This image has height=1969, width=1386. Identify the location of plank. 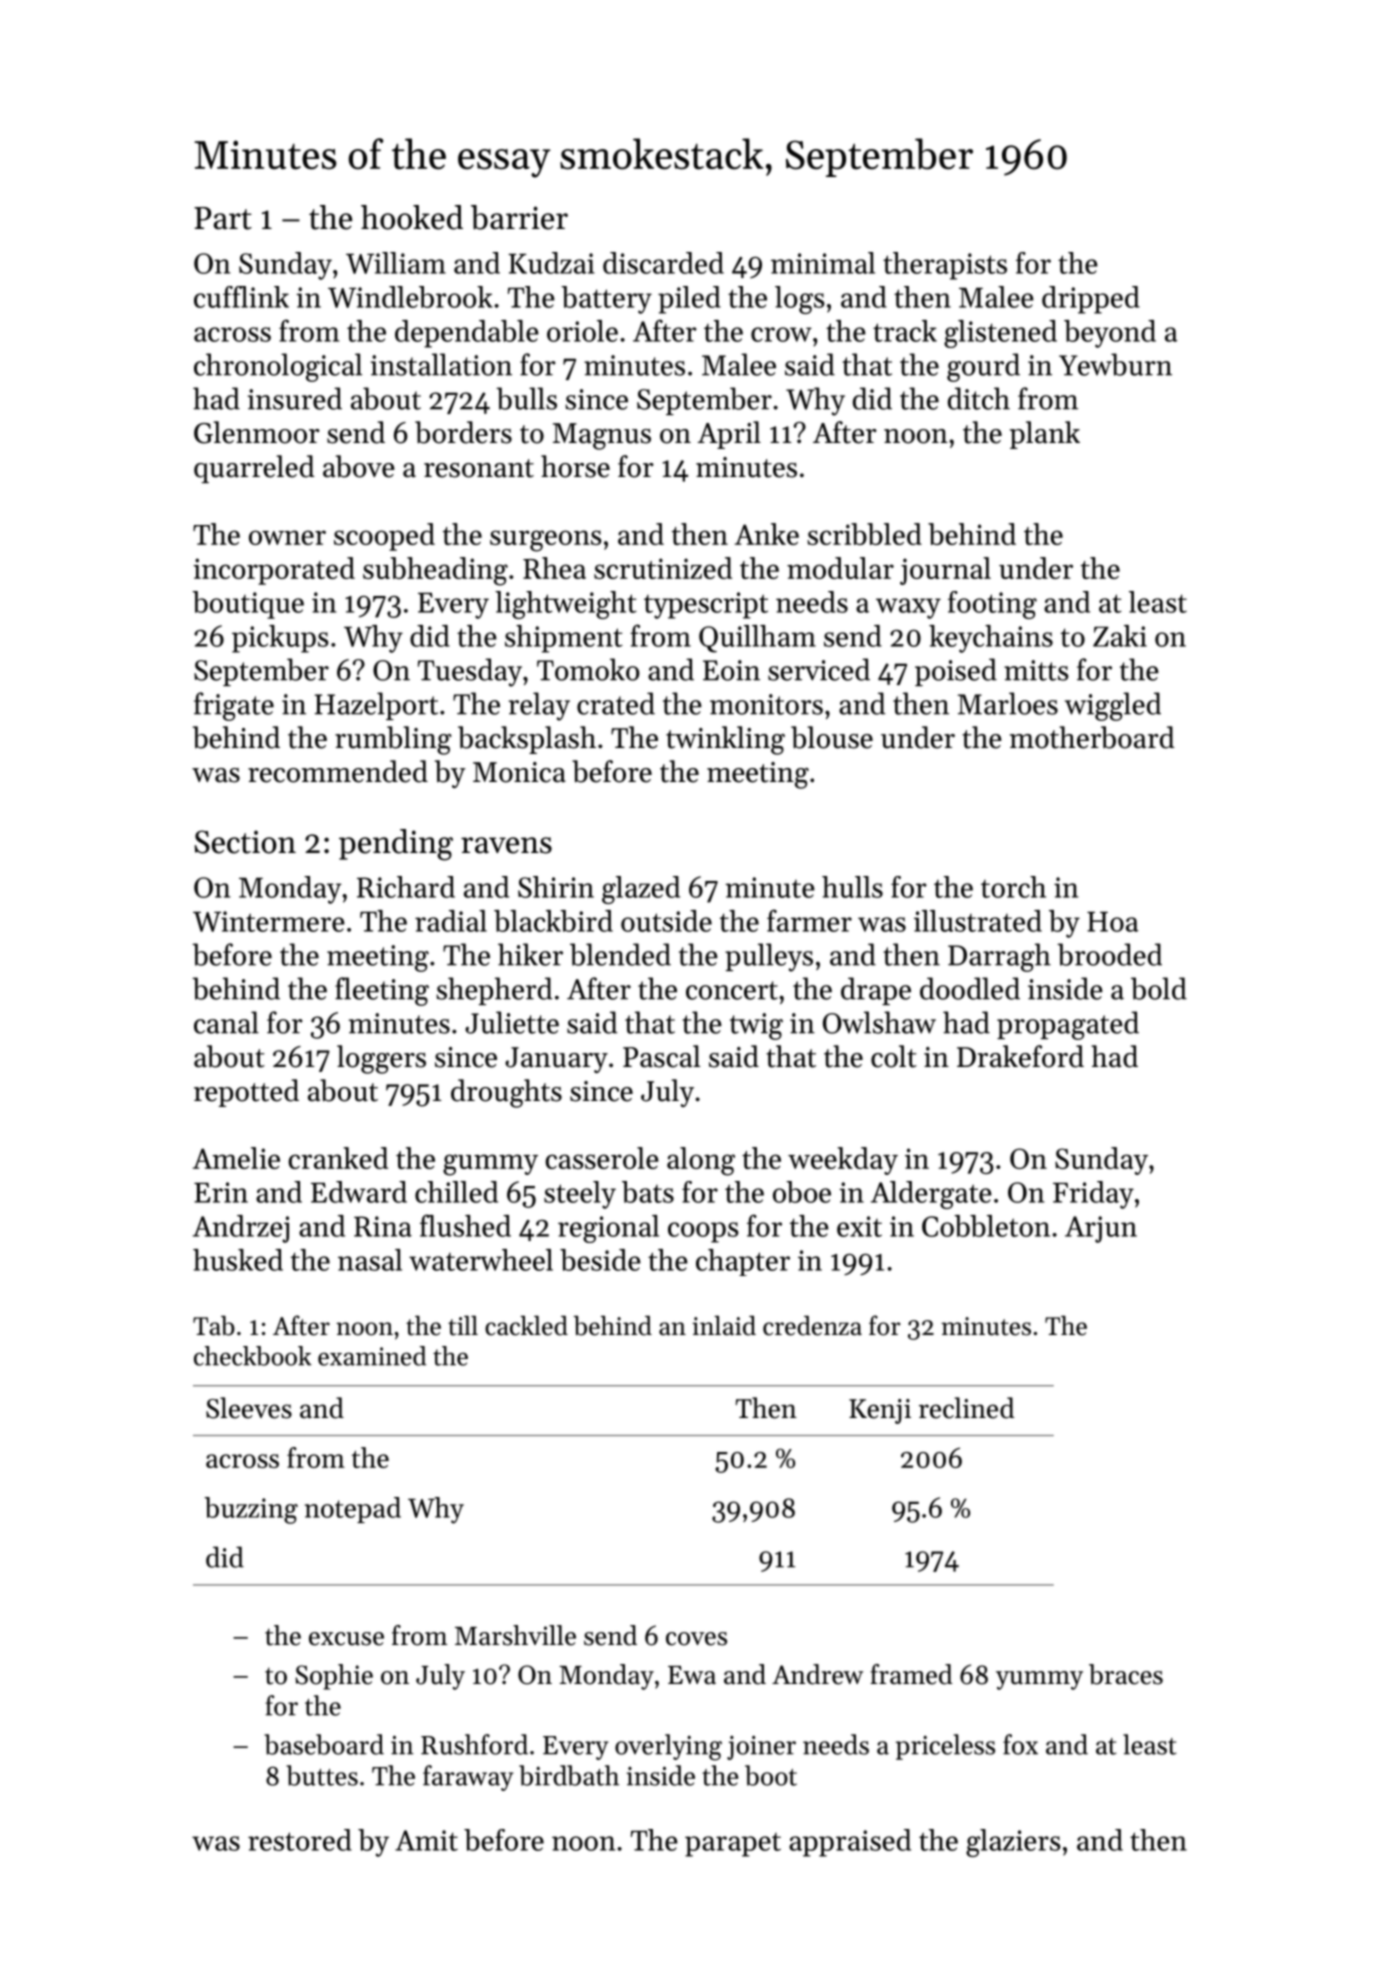
(1045, 435).
